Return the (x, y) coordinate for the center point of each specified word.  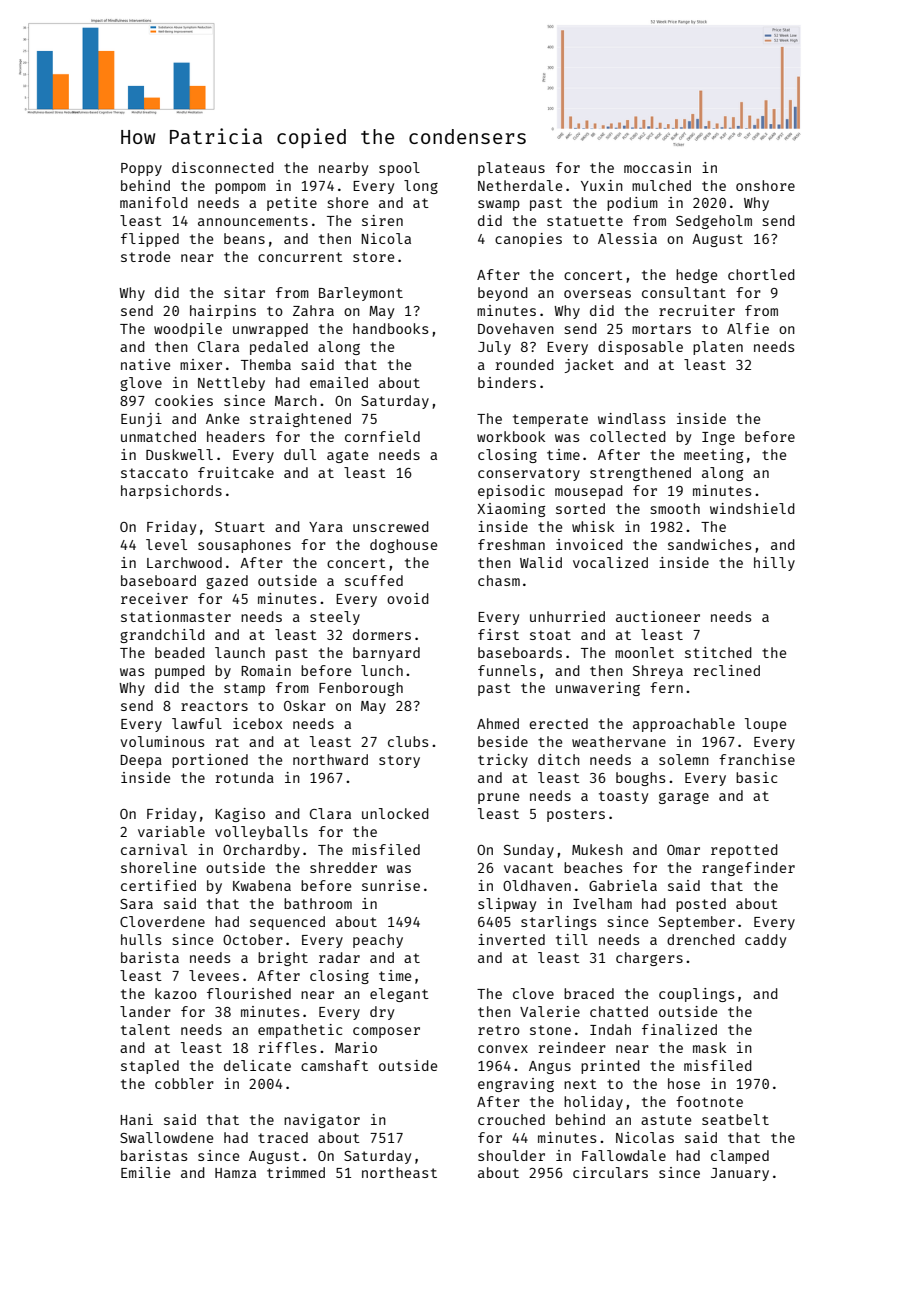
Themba (266, 364)
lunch (382, 670)
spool (399, 169)
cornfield (382, 436)
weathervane (619, 741)
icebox (258, 723)
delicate (257, 1065)
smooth (675, 508)
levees (214, 975)
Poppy (141, 169)
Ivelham (602, 903)
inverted (511, 939)
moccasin (657, 167)
